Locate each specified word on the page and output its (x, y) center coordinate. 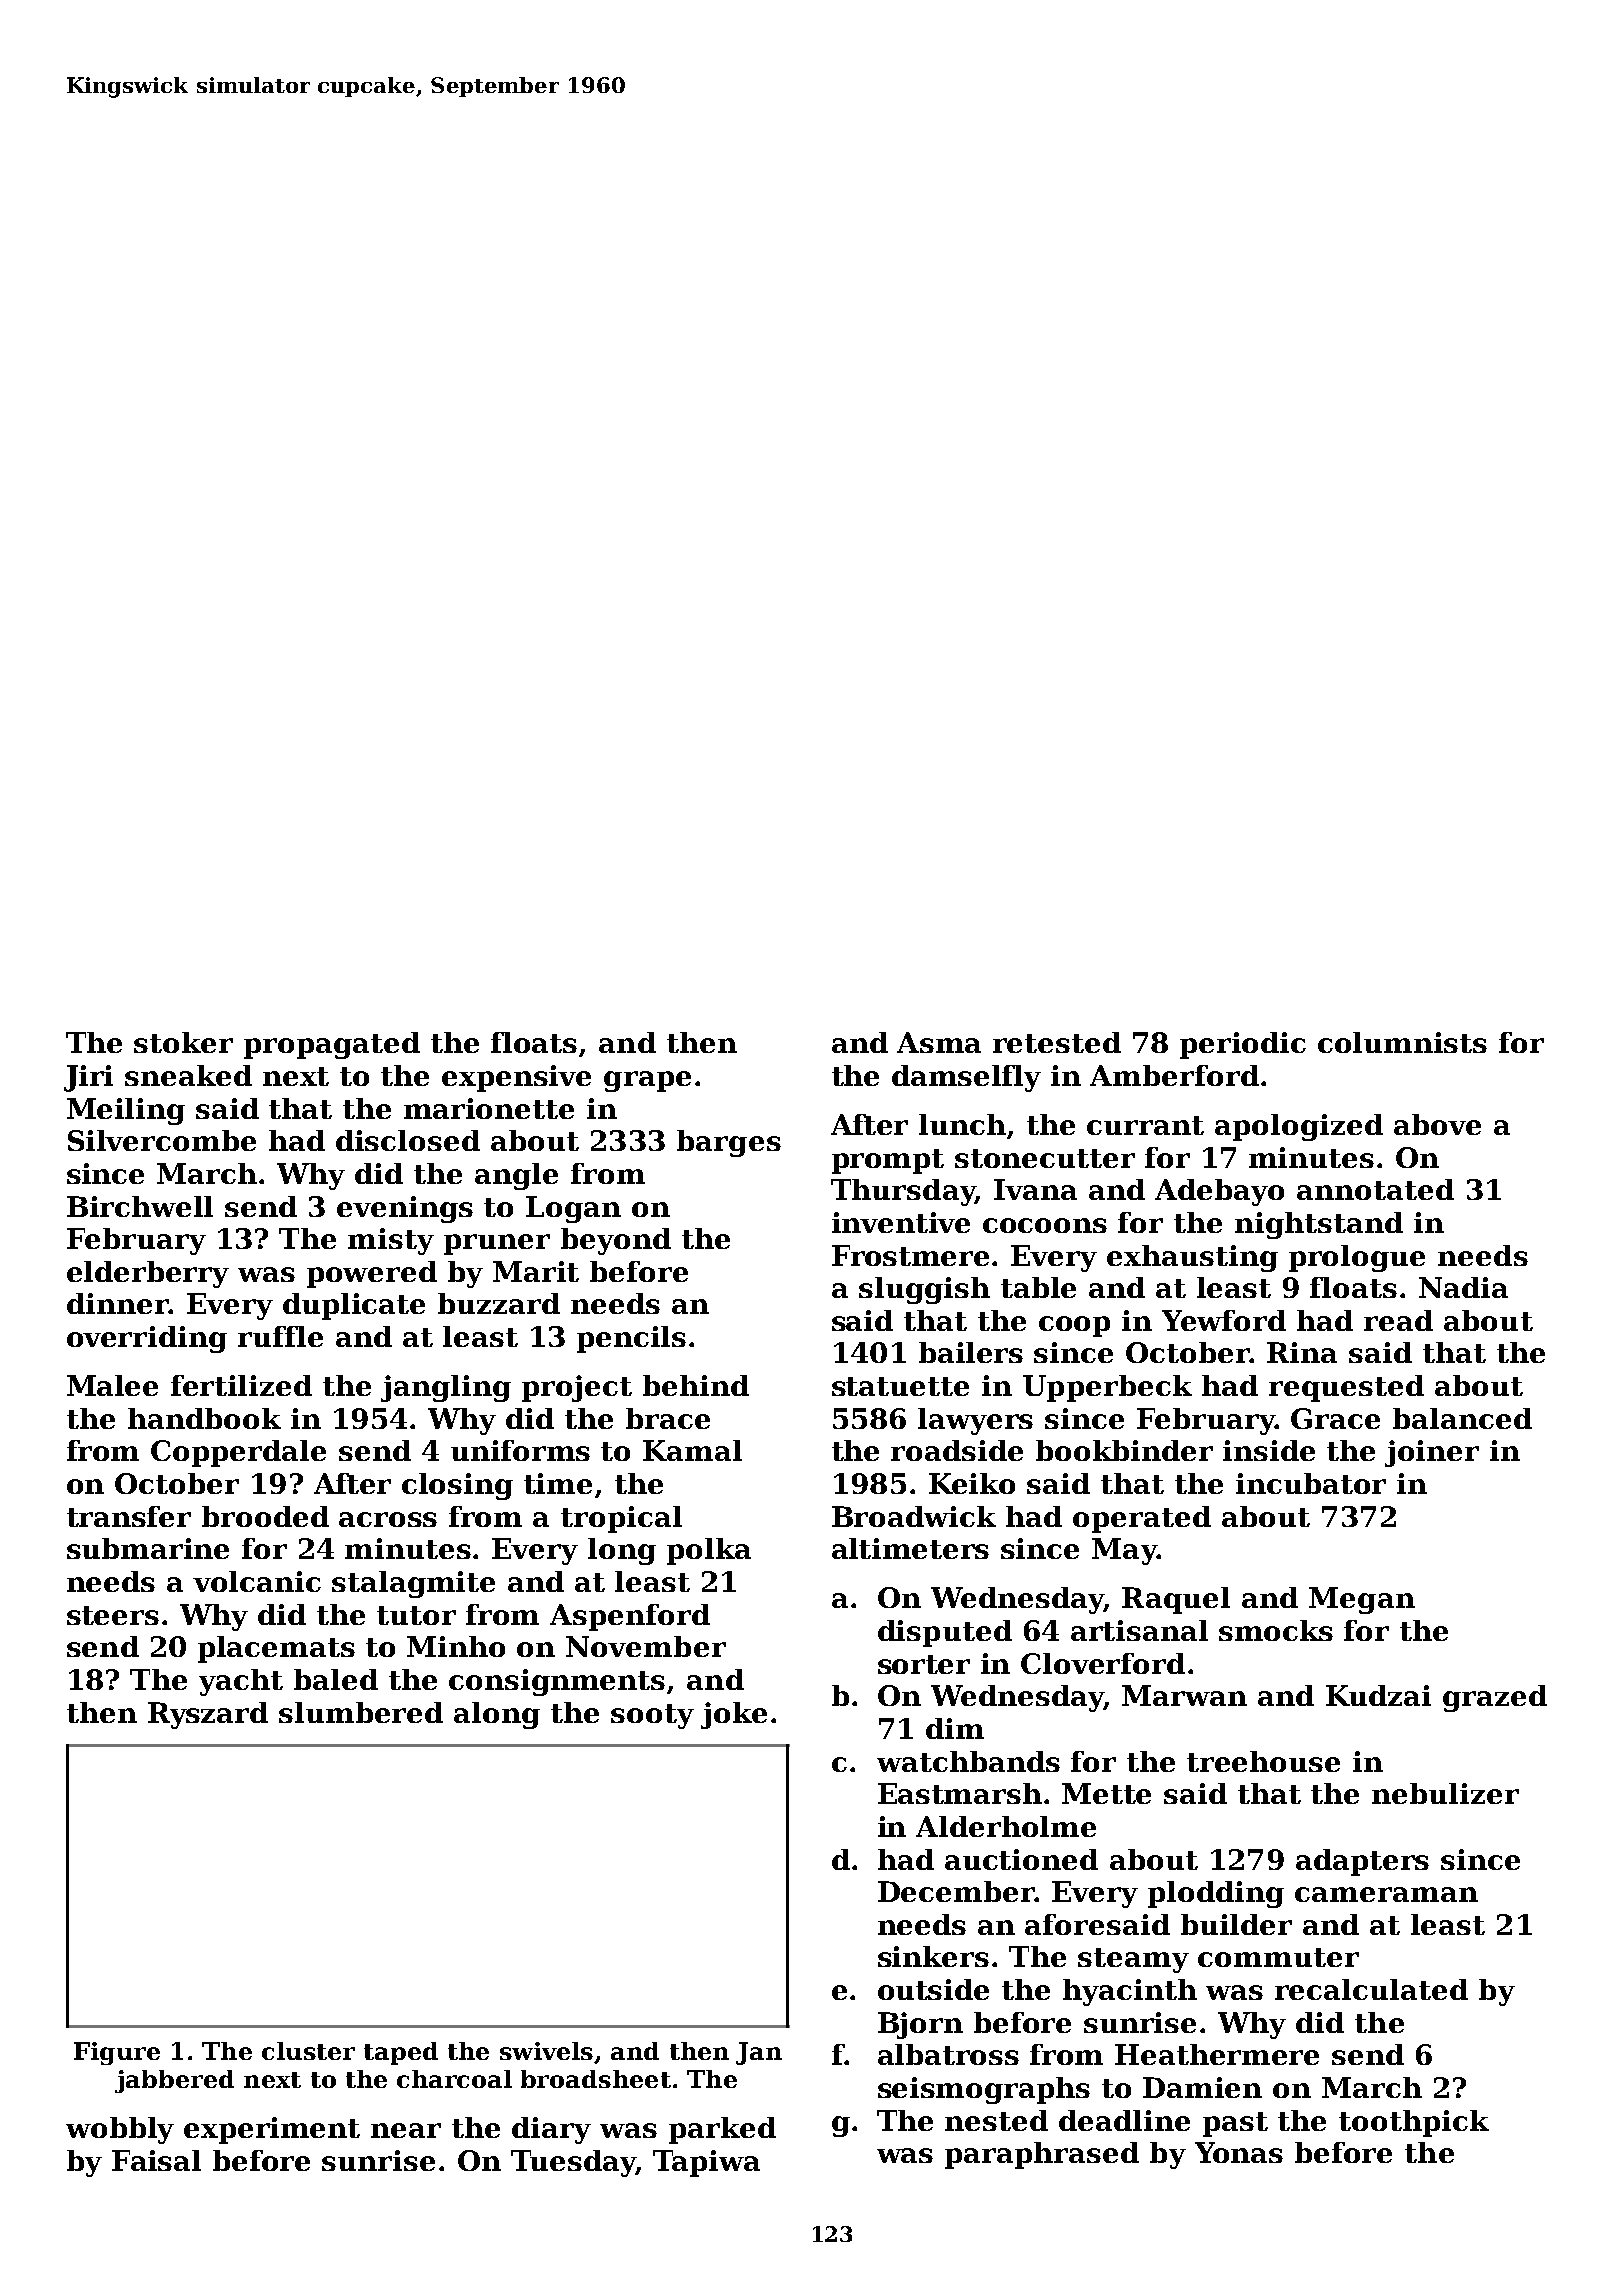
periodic (1243, 1045)
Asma (939, 1042)
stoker (183, 1042)
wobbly (120, 2130)
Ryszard (208, 1715)
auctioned (1021, 1859)
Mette (1106, 1793)
